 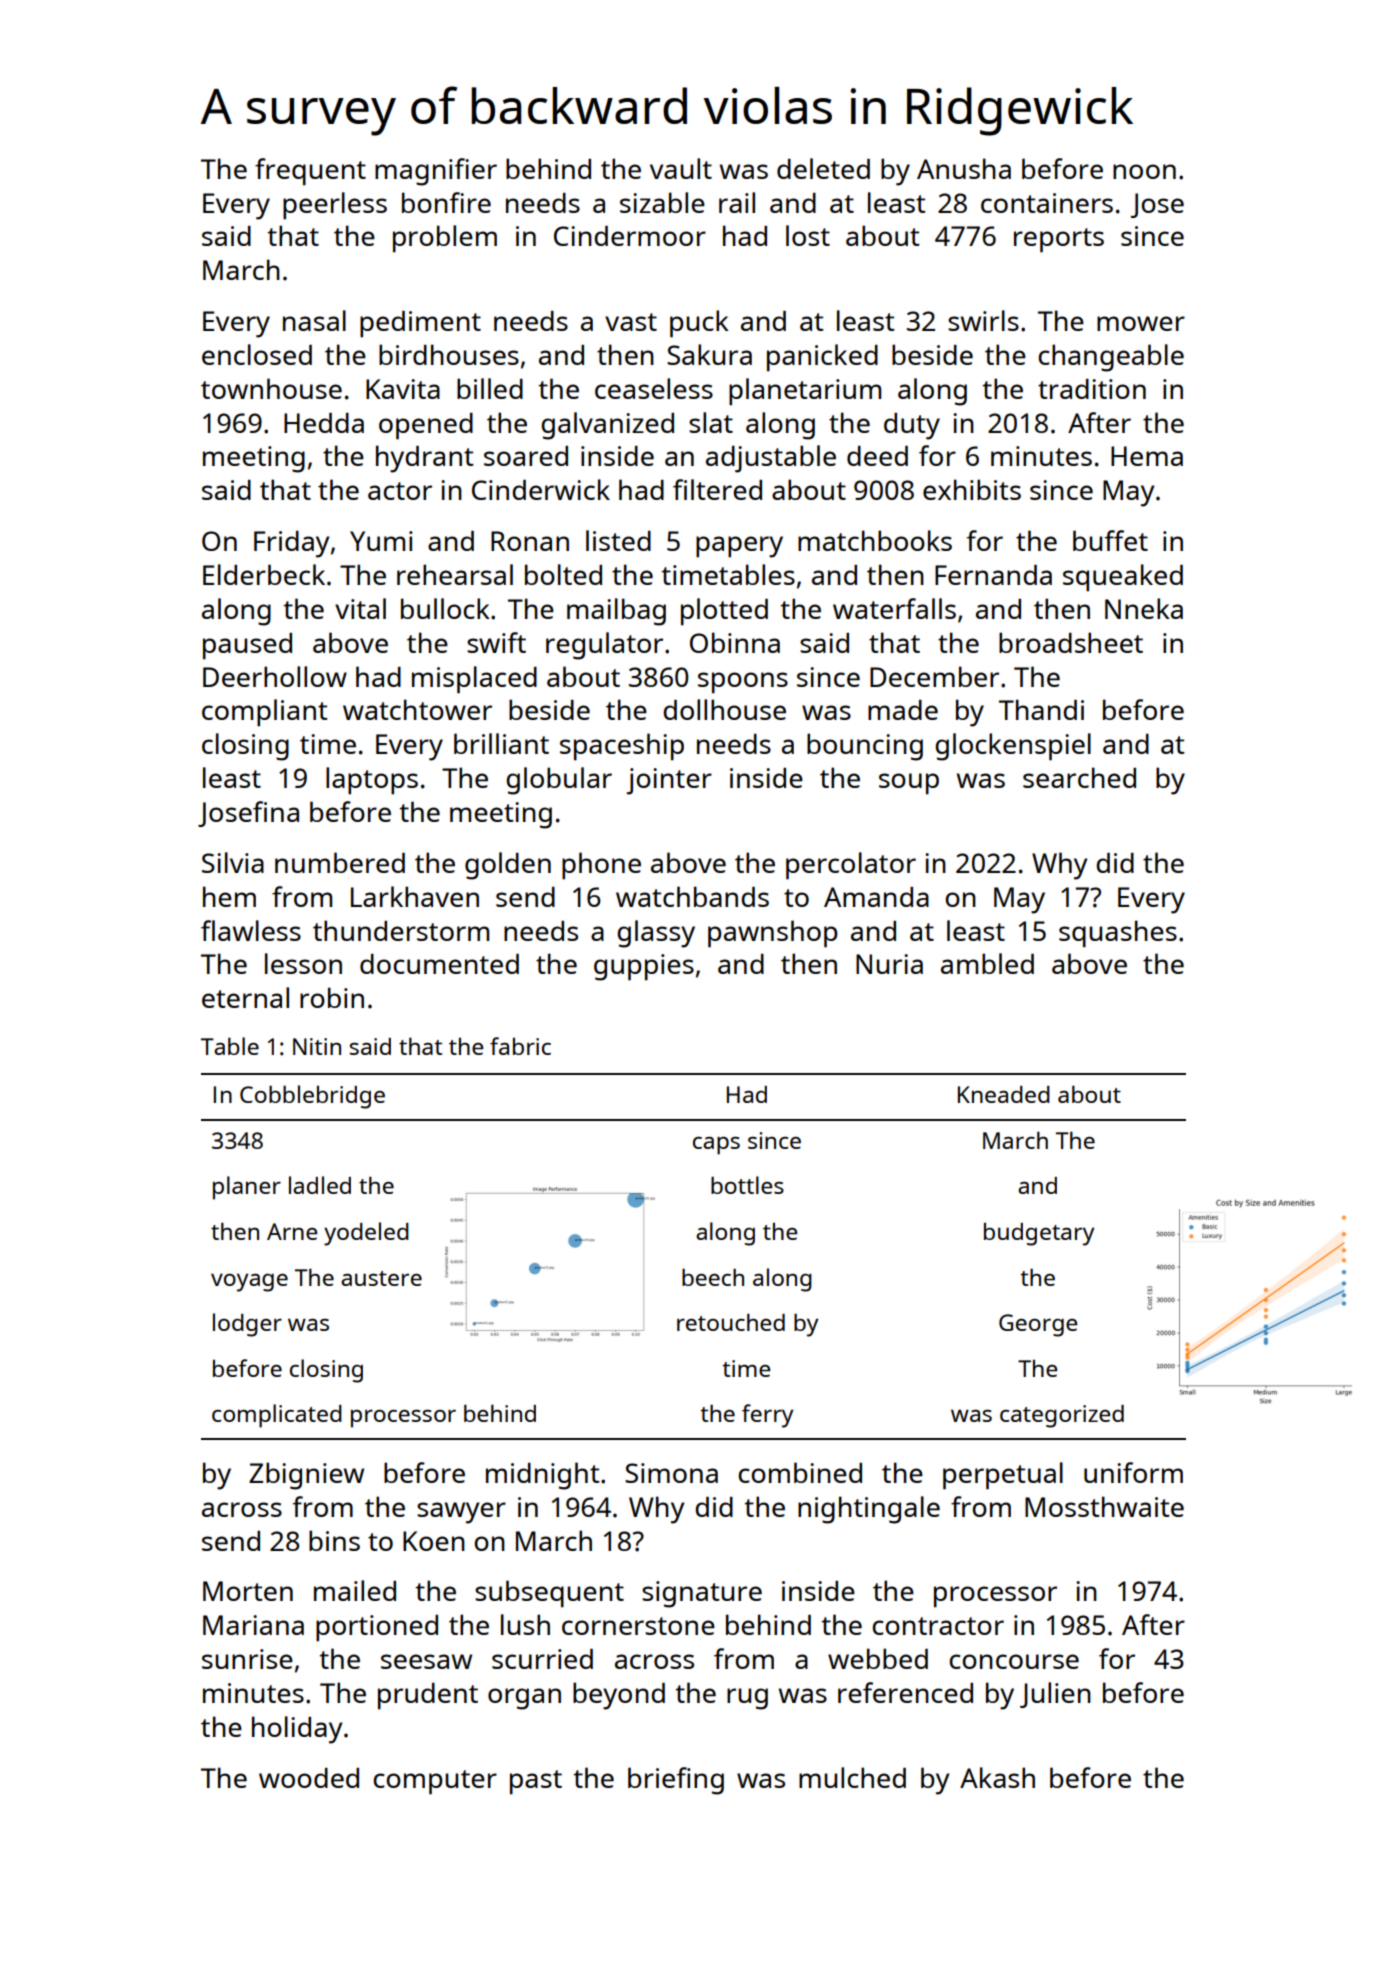 I want to click on buffet, so click(x=1110, y=540).
